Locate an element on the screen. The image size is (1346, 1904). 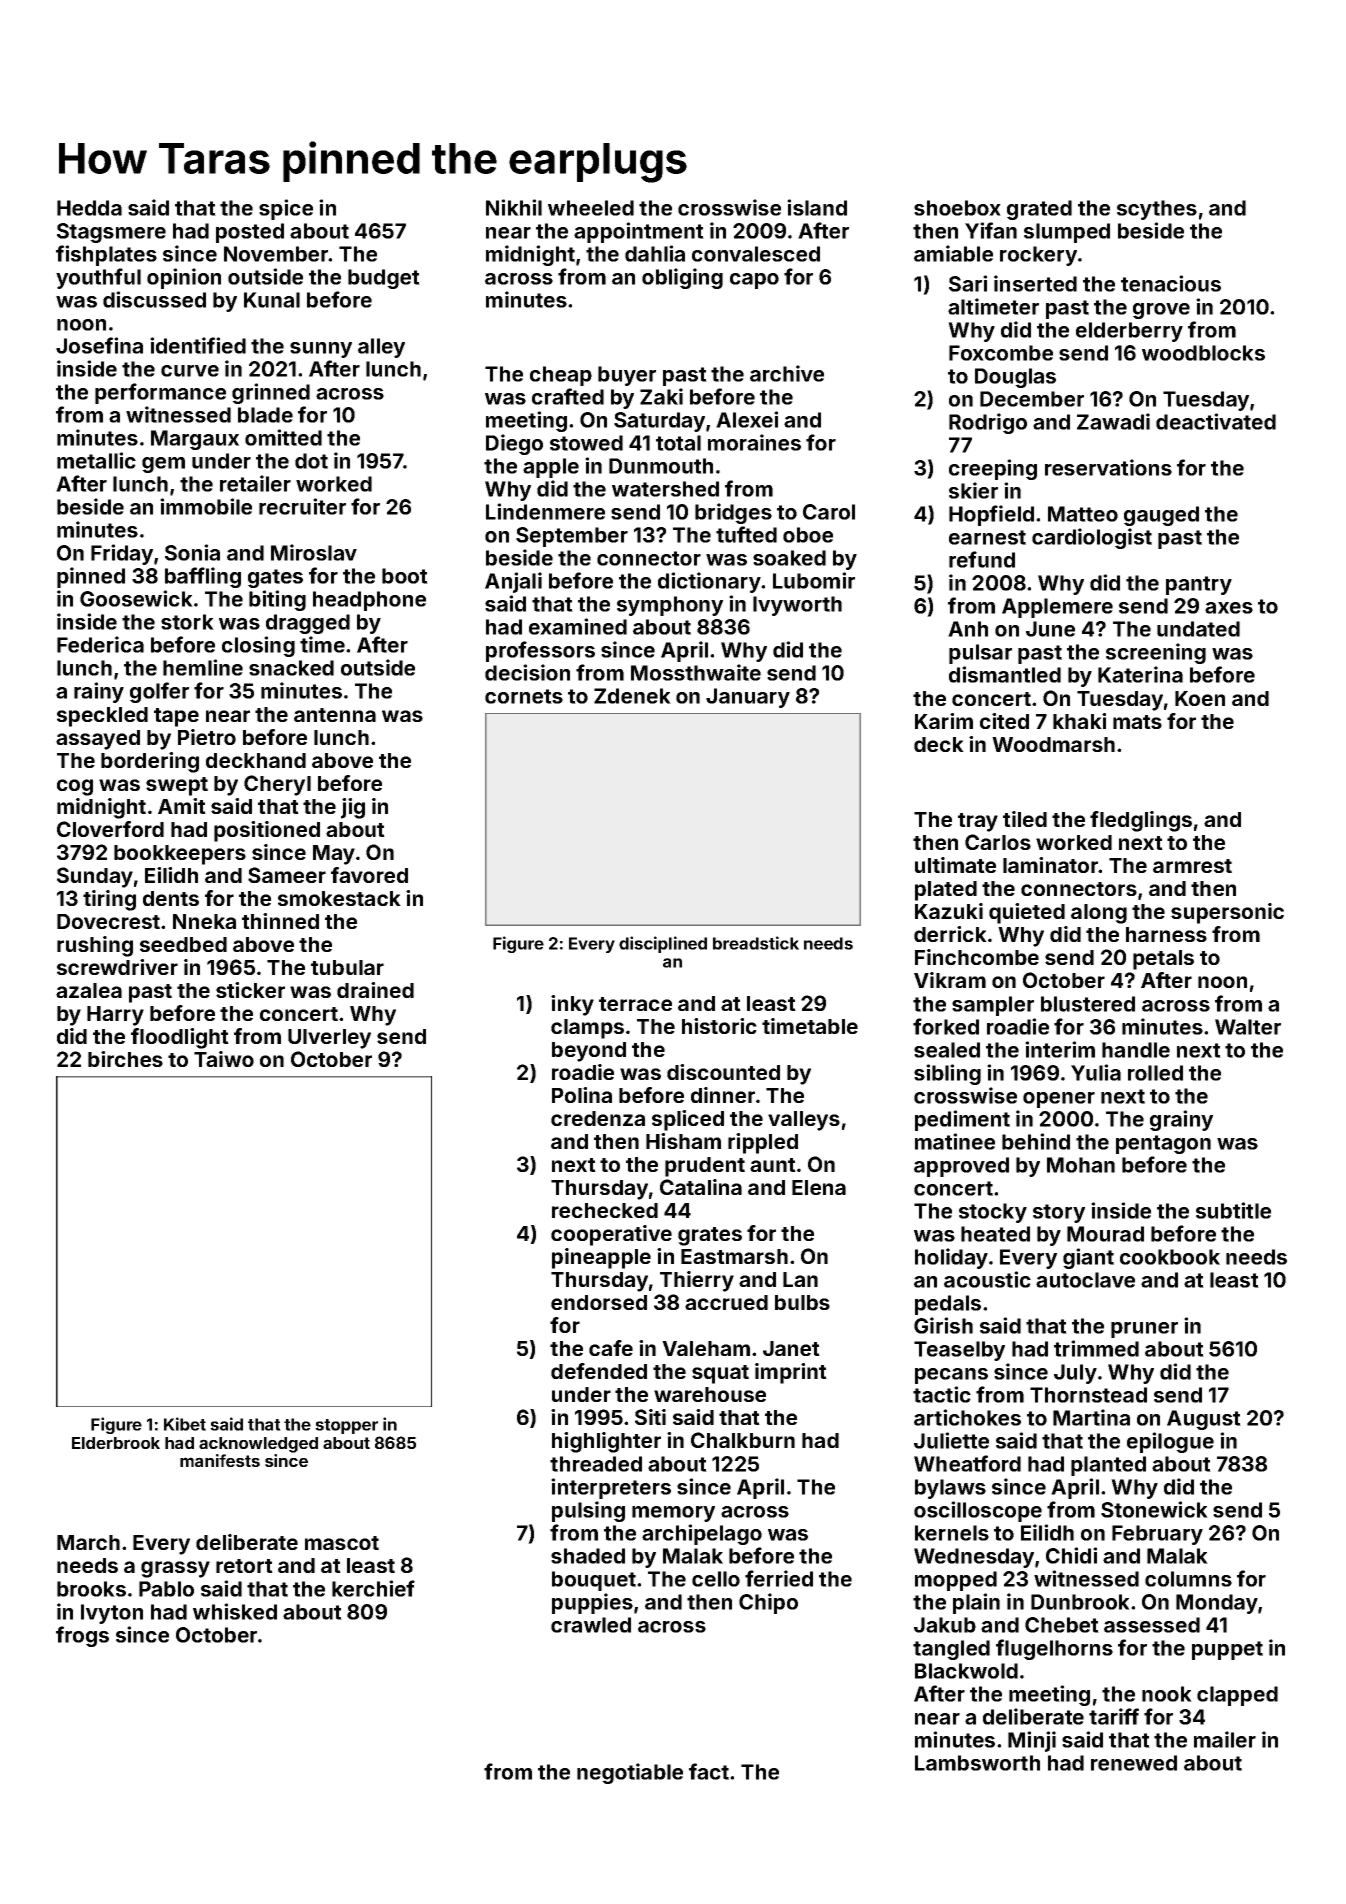
Hedda is located at coordinates (89, 208).
